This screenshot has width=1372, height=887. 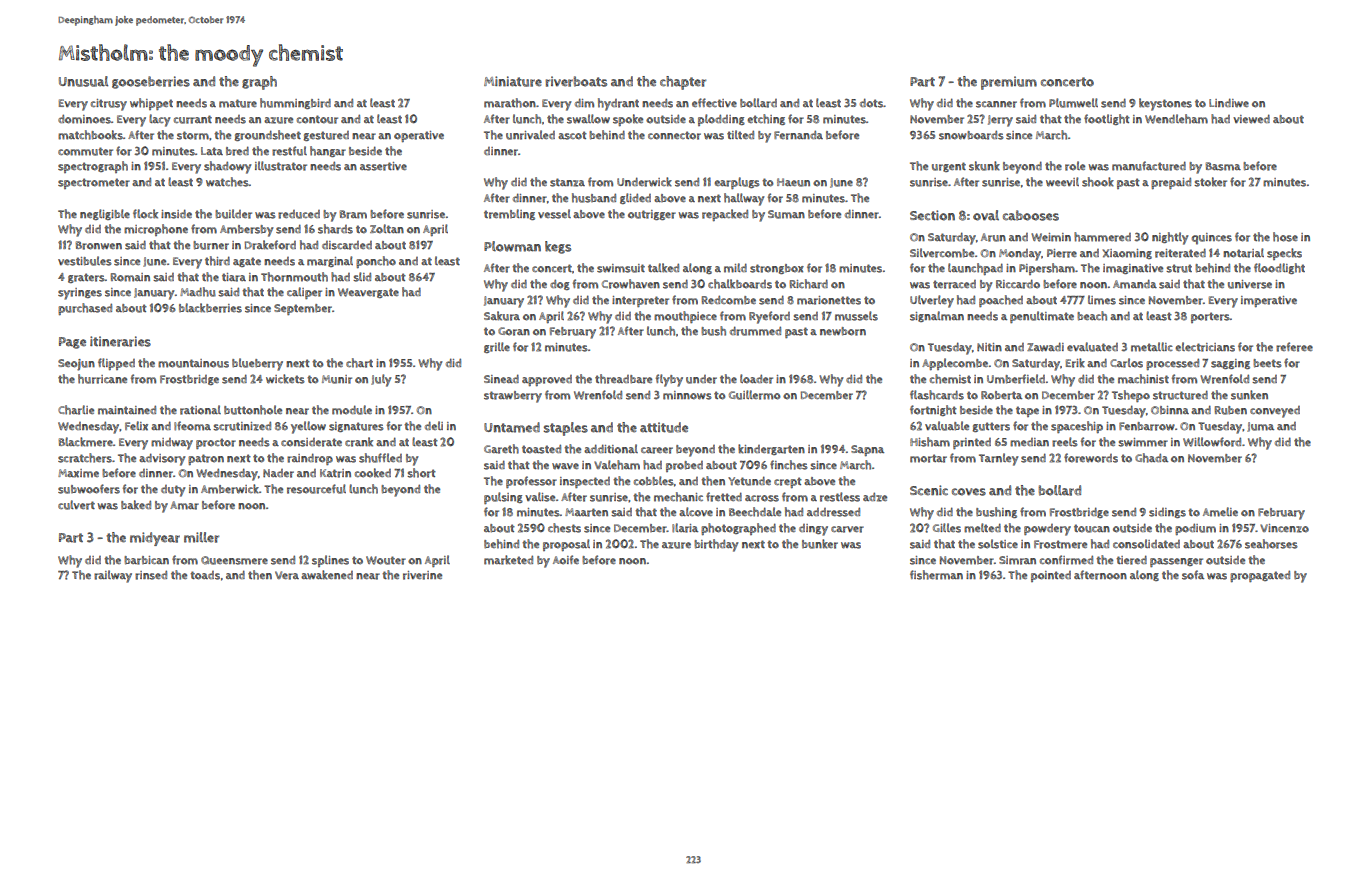 What do you see at coordinates (1193, 575) in the screenshot?
I see `sofa` at bounding box center [1193, 575].
